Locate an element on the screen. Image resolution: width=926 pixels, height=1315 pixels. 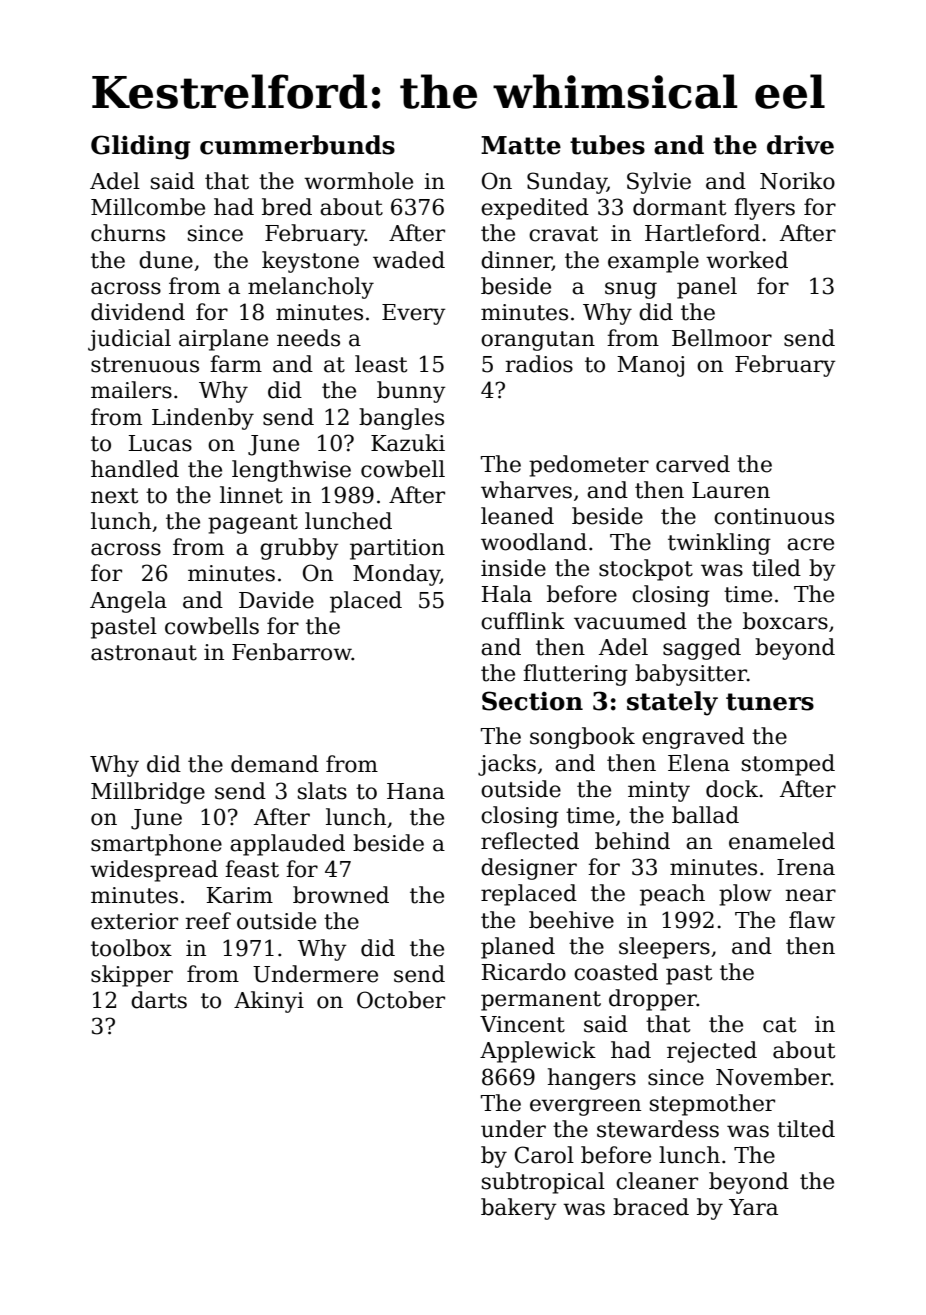
drive is located at coordinates (800, 145).
